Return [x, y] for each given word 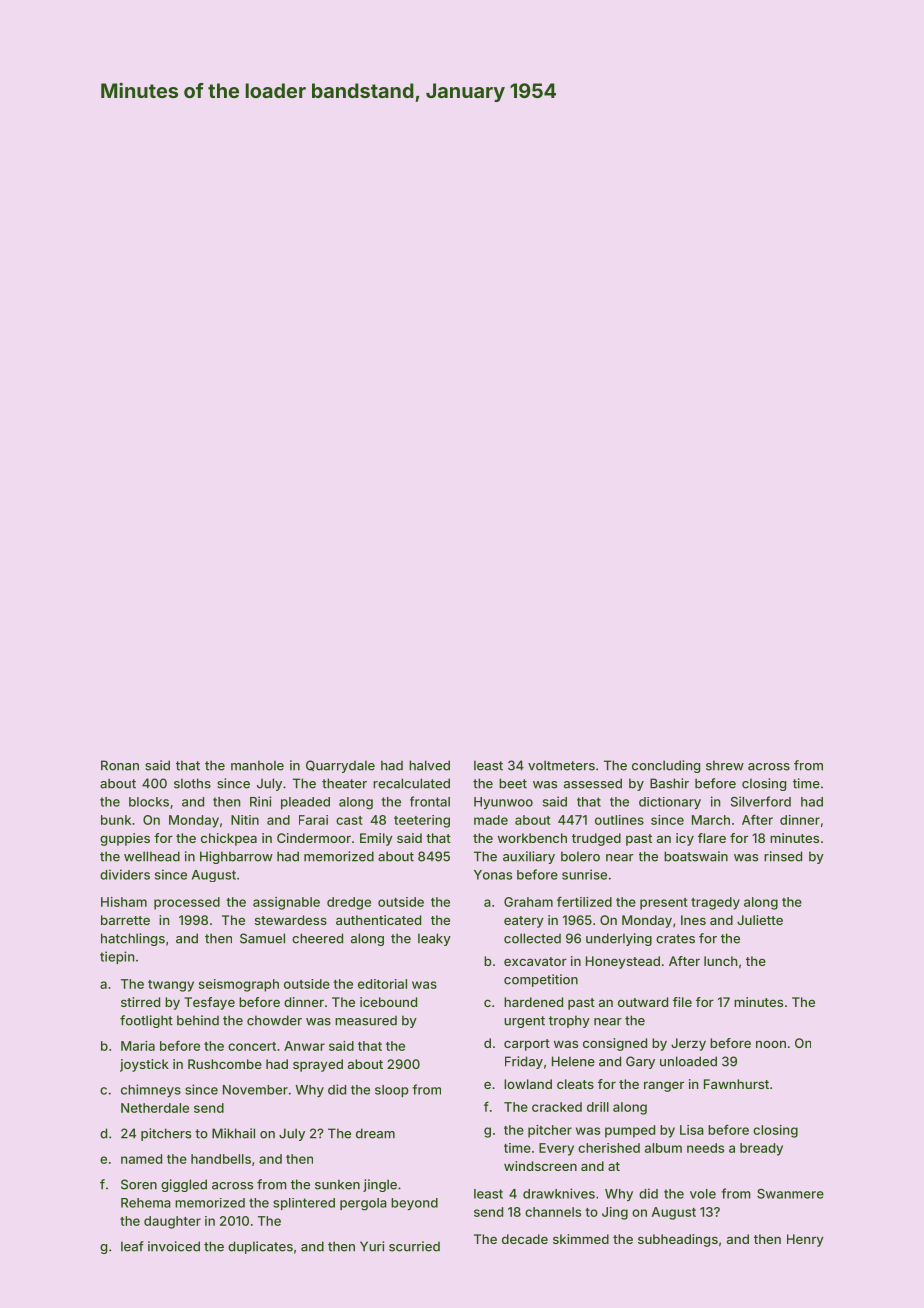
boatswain [696, 856]
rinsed [783, 856]
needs [705, 1148]
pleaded [305, 803]
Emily [376, 839]
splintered [304, 1204]
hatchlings [133, 939]
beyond [414, 1204]
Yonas [493, 875]
